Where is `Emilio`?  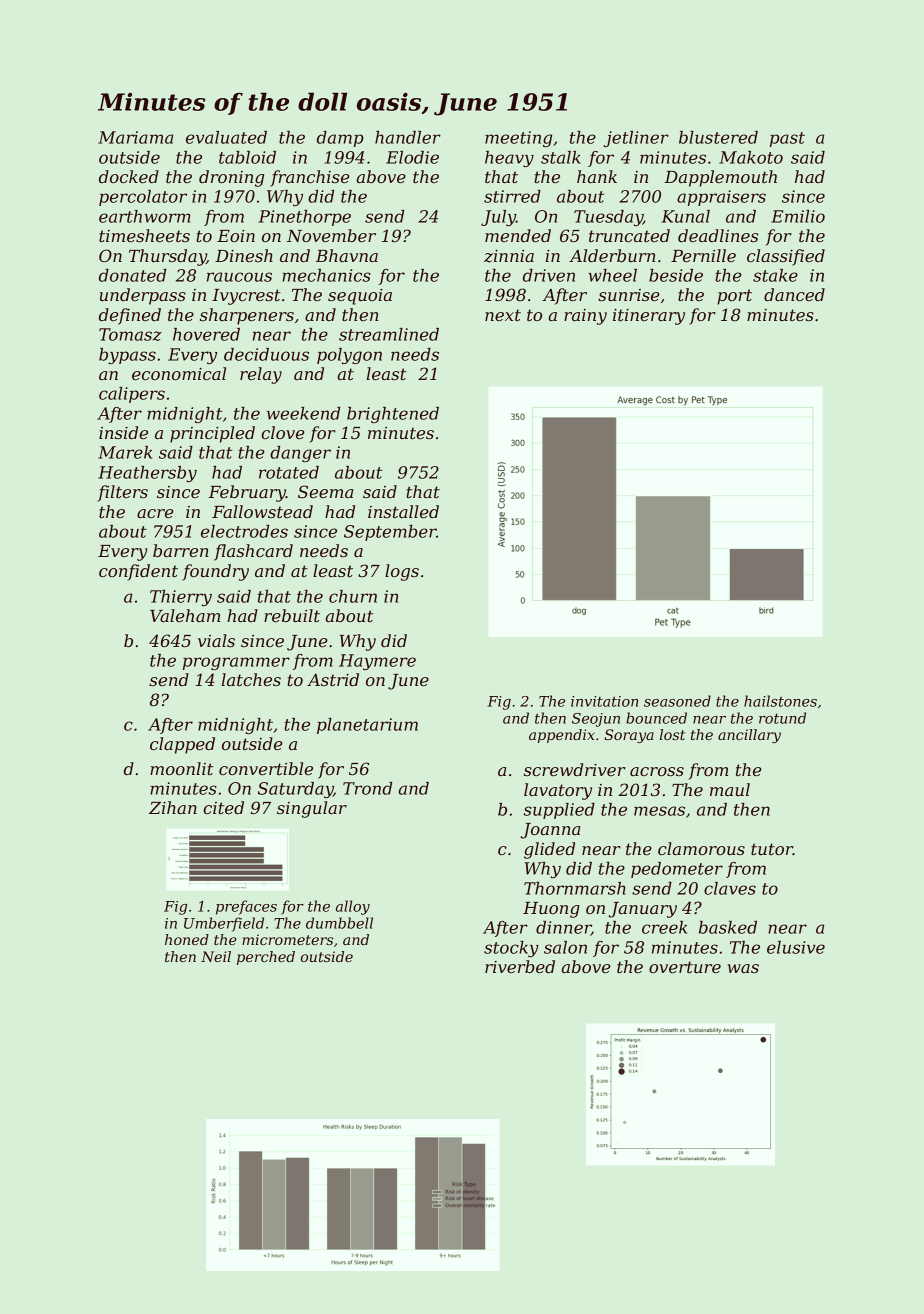
Emilio is located at coordinates (798, 216).
